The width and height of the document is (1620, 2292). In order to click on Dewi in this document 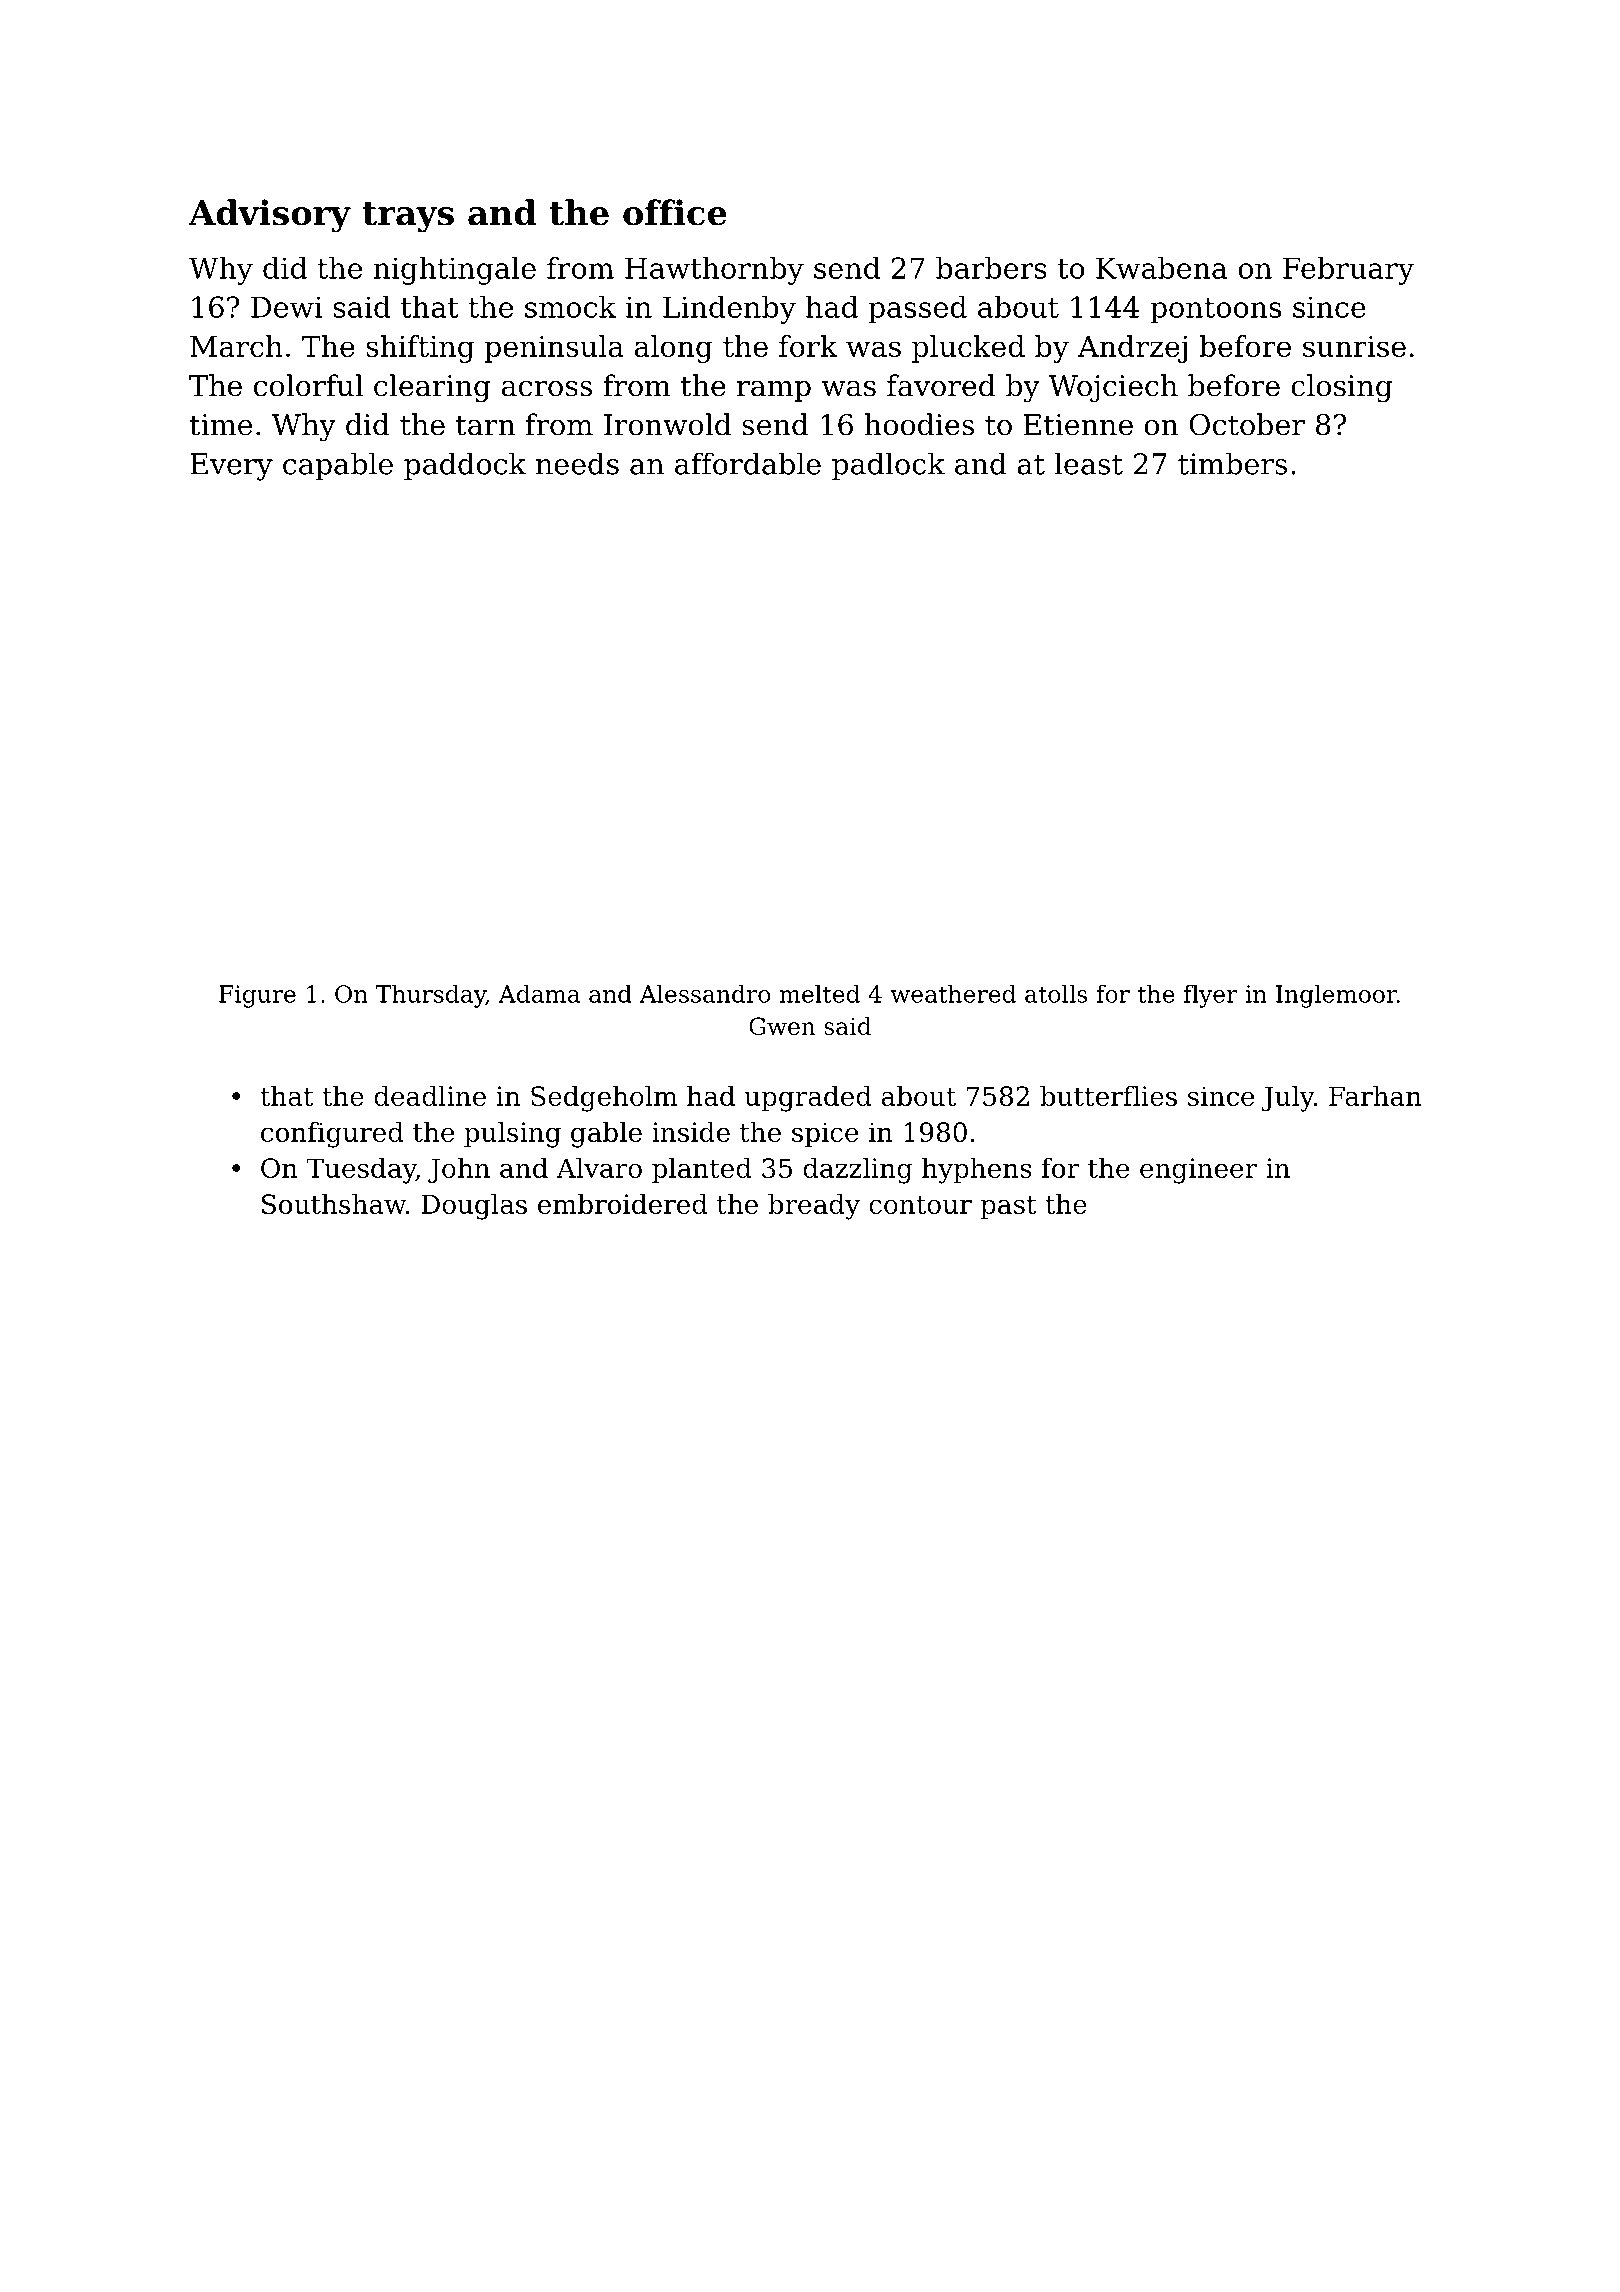, I will do `click(287, 307)`.
